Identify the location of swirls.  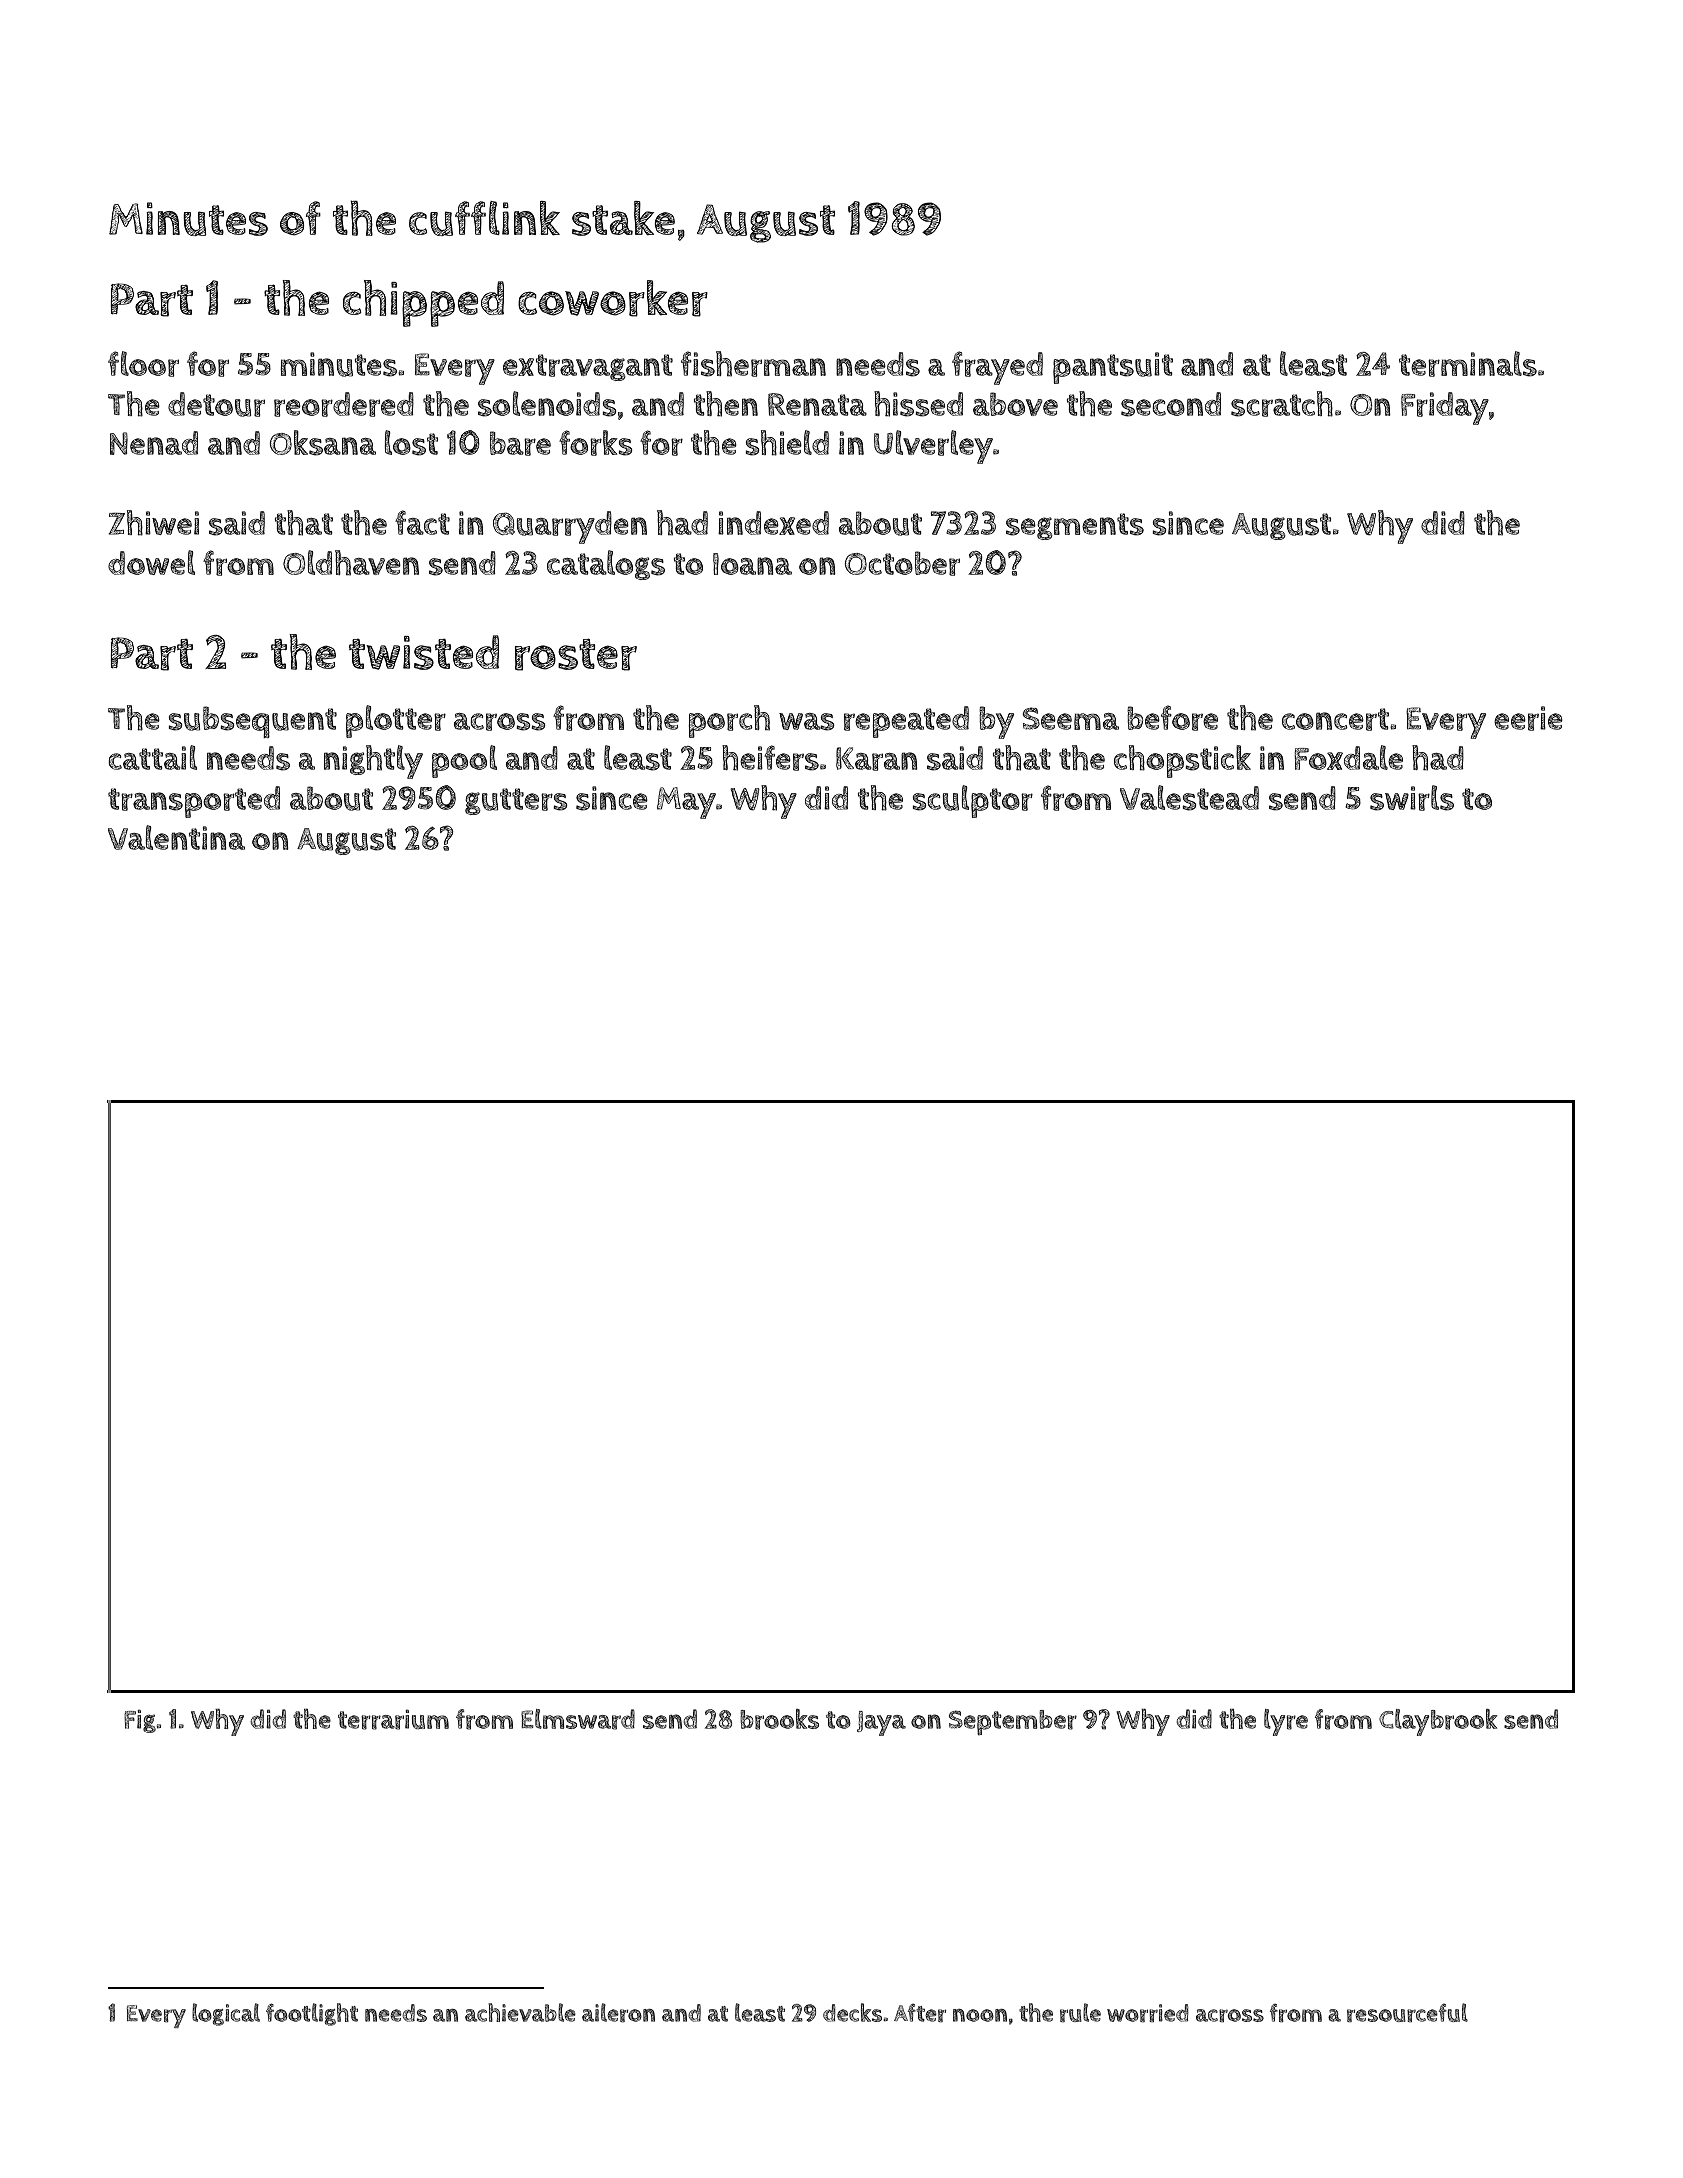
(1412, 798).
